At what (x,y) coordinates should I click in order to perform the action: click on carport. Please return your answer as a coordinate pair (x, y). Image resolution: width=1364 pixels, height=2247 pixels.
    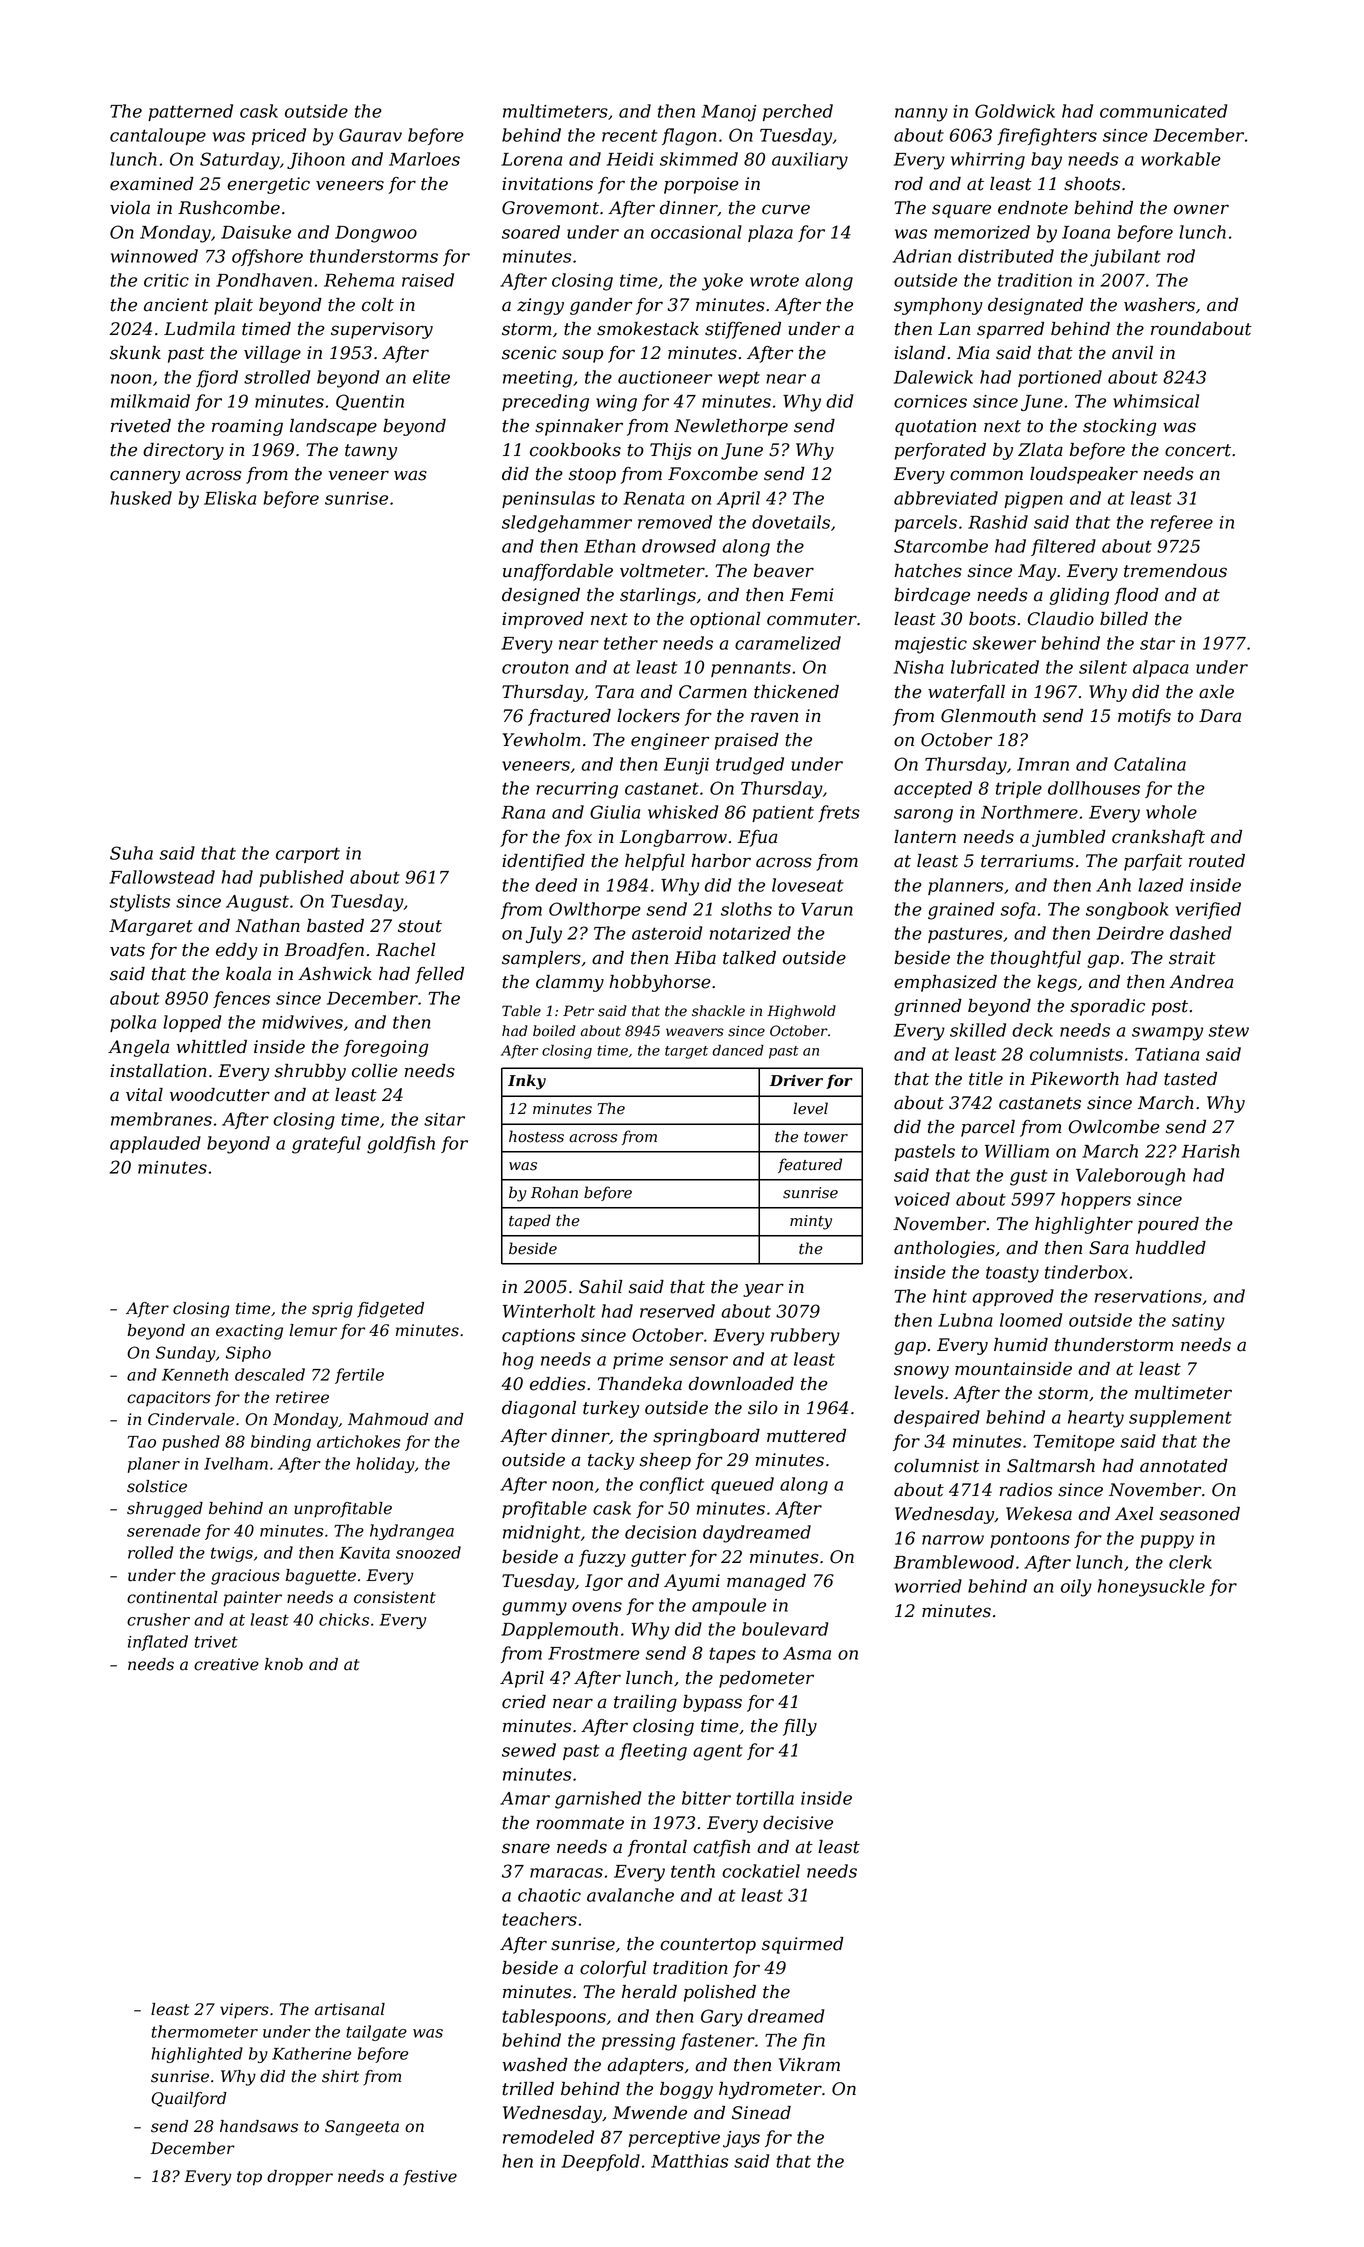
    Looking at the image, I should click on (308, 855).
